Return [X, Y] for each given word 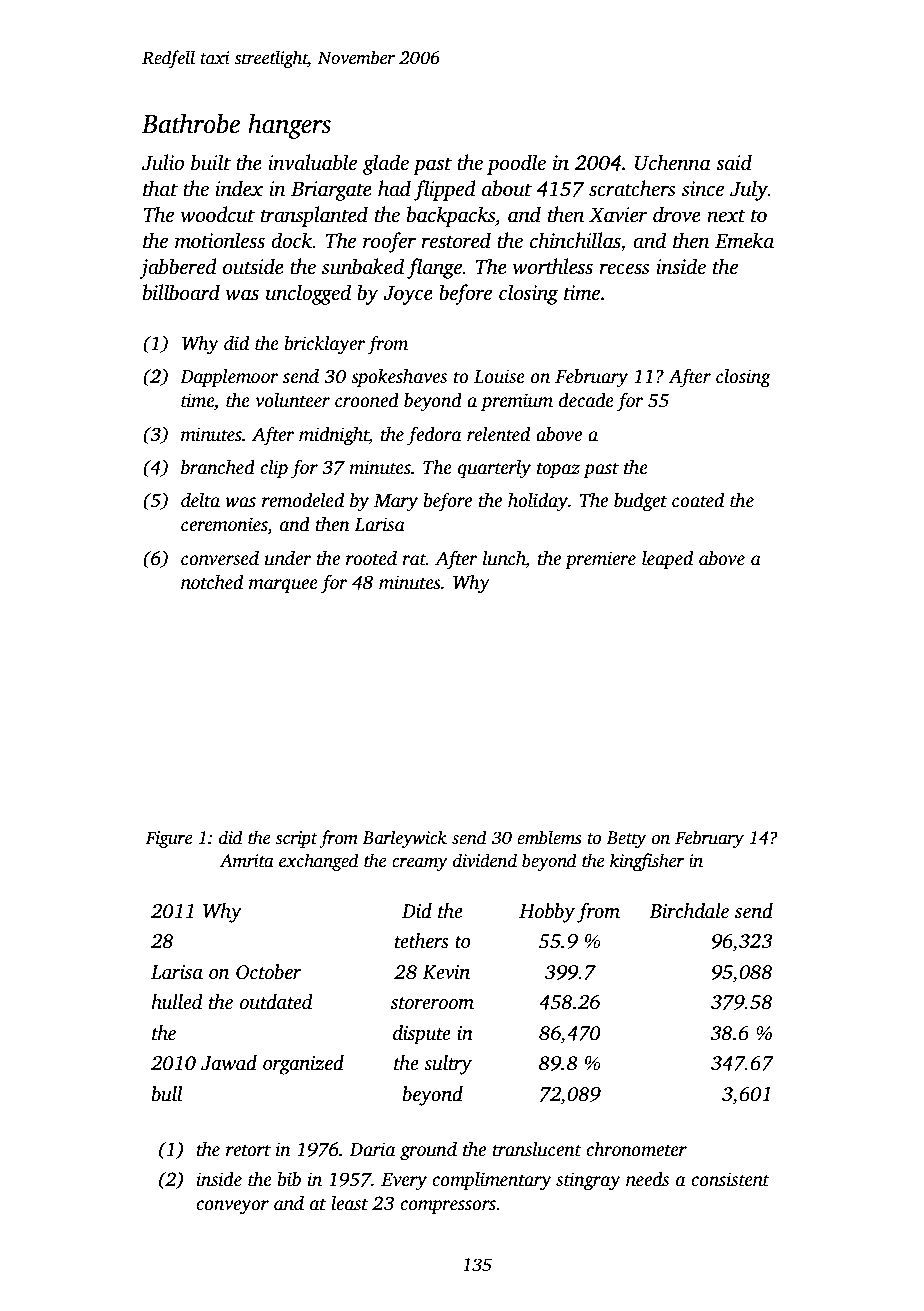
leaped [667, 559]
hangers [289, 126]
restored [456, 240]
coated [698, 500]
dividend [485, 860]
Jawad [229, 1063]
